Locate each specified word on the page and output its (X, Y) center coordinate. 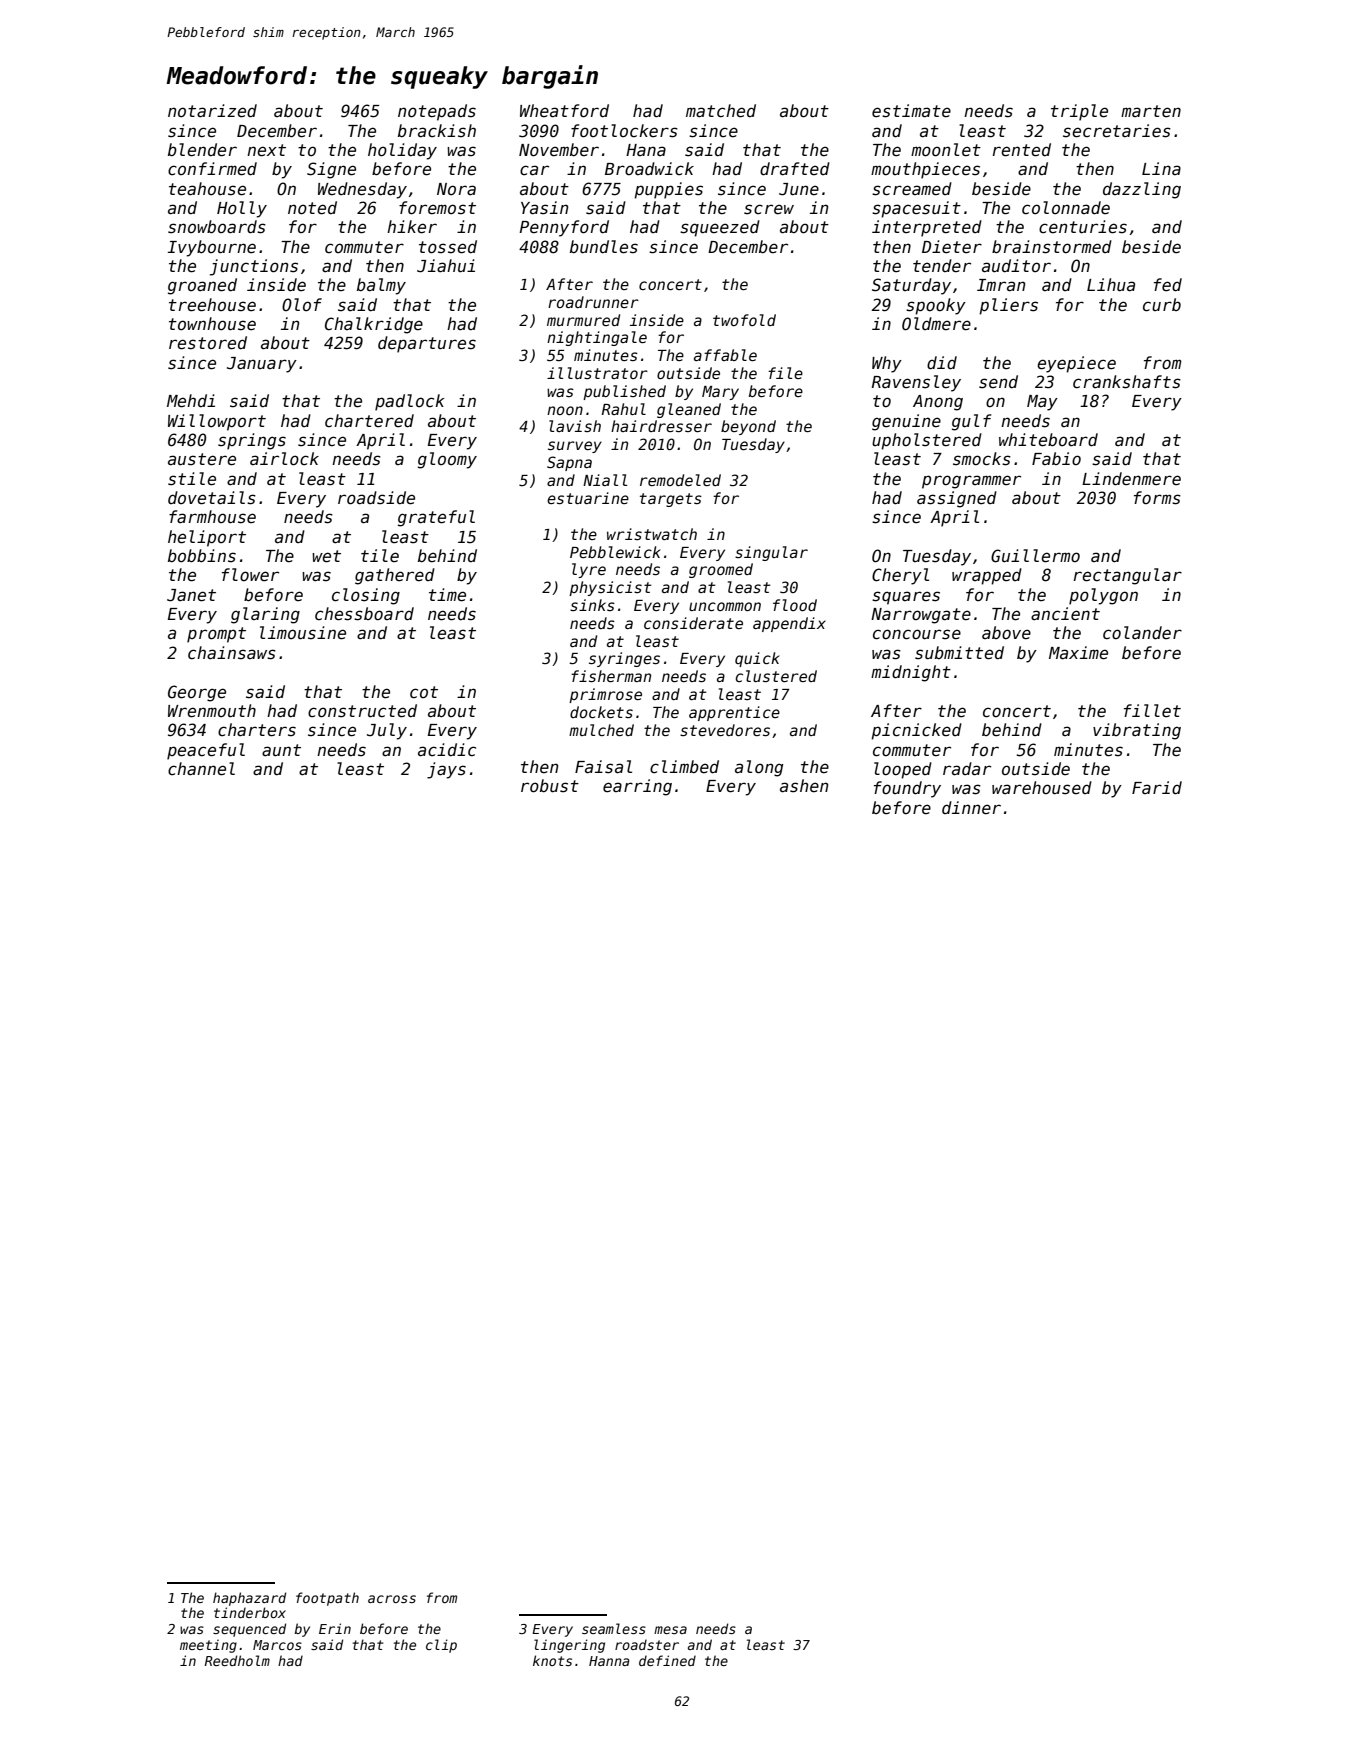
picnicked (916, 731)
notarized (212, 111)
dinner (971, 808)
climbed (684, 767)
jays (446, 770)
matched (721, 111)
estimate (911, 111)
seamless (614, 1628)
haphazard (249, 1599)
